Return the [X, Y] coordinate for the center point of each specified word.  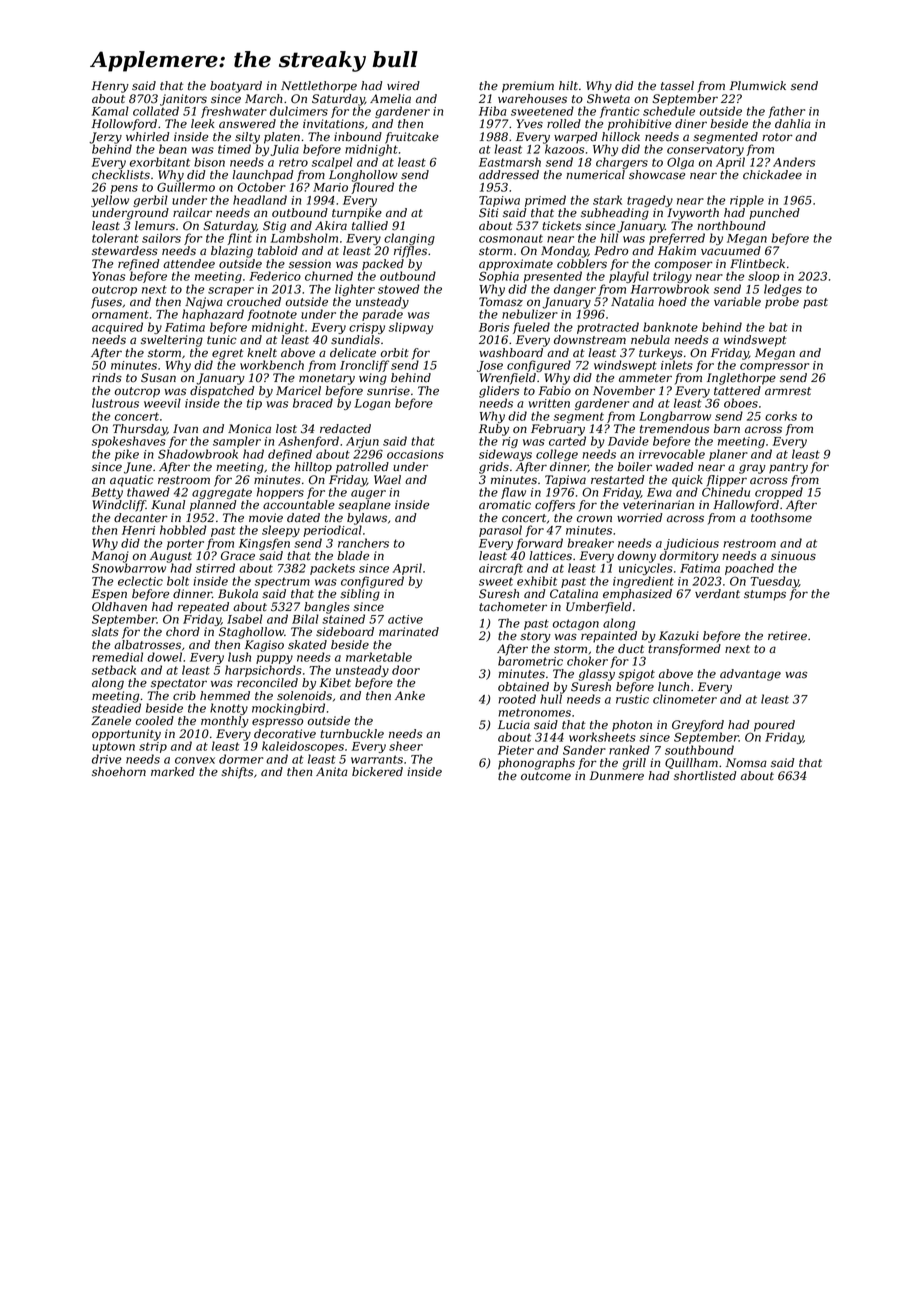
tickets [561, 226]
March [264, 99]
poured [774, 726]
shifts [237, 773]
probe [782, 303]
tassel [677, 86]
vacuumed [731, 251]
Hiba [493, 111]
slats [105, 632]
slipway [411, 328]
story [535, 637]
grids [494, 468]
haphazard [213, 315]
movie [266, 518]
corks [781, 416]
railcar [192, 213]
